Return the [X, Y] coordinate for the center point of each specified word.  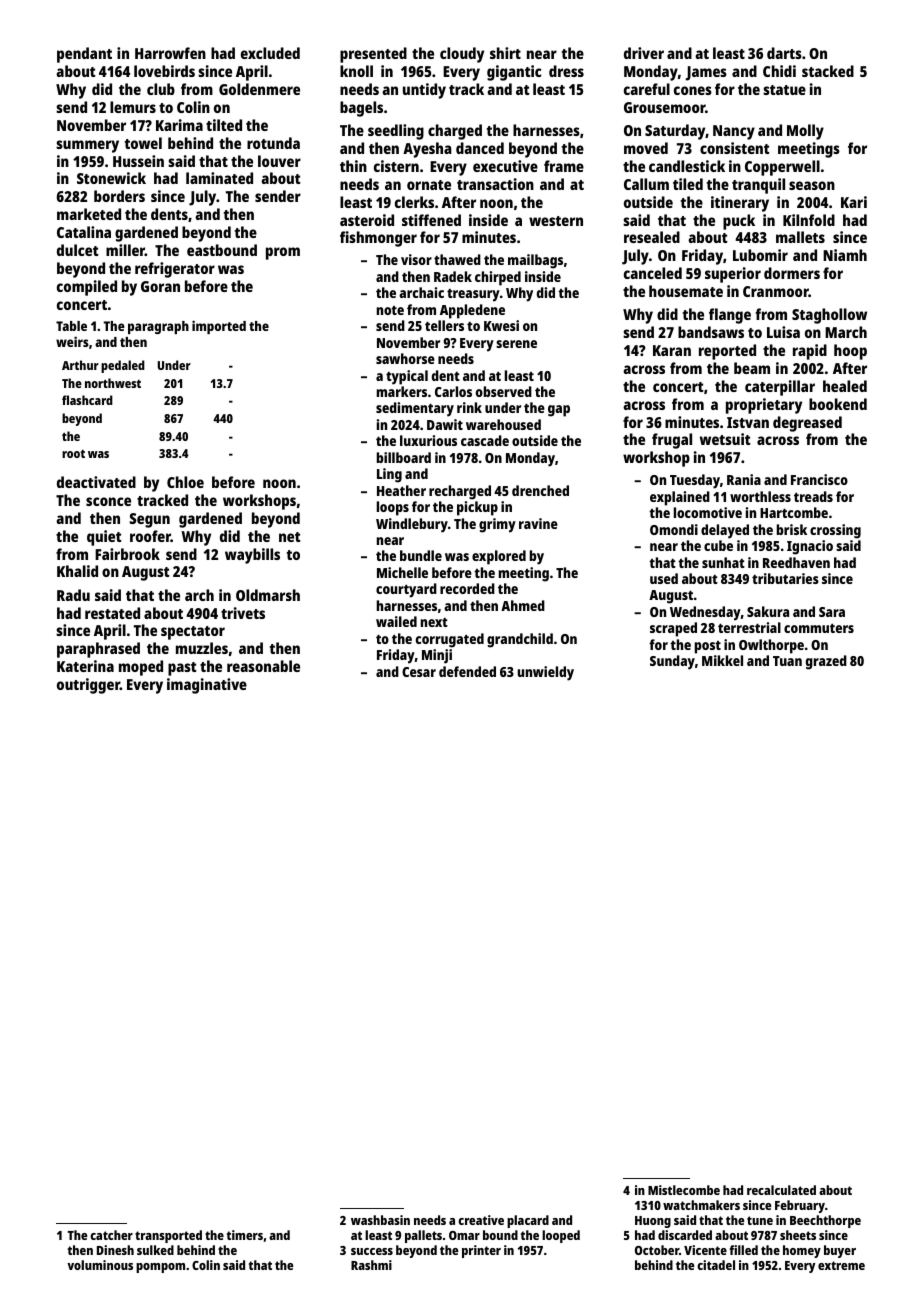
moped [141, 668]
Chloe [185, 482]
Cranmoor [776, 291]
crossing [835, 531]
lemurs [133, 107]
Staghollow [829, 316]
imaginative [207, 686]
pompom [160, 1268]
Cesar [419, 672]
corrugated [450, 640]
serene [516, 344]
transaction [495, 184]
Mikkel [722, 660]
